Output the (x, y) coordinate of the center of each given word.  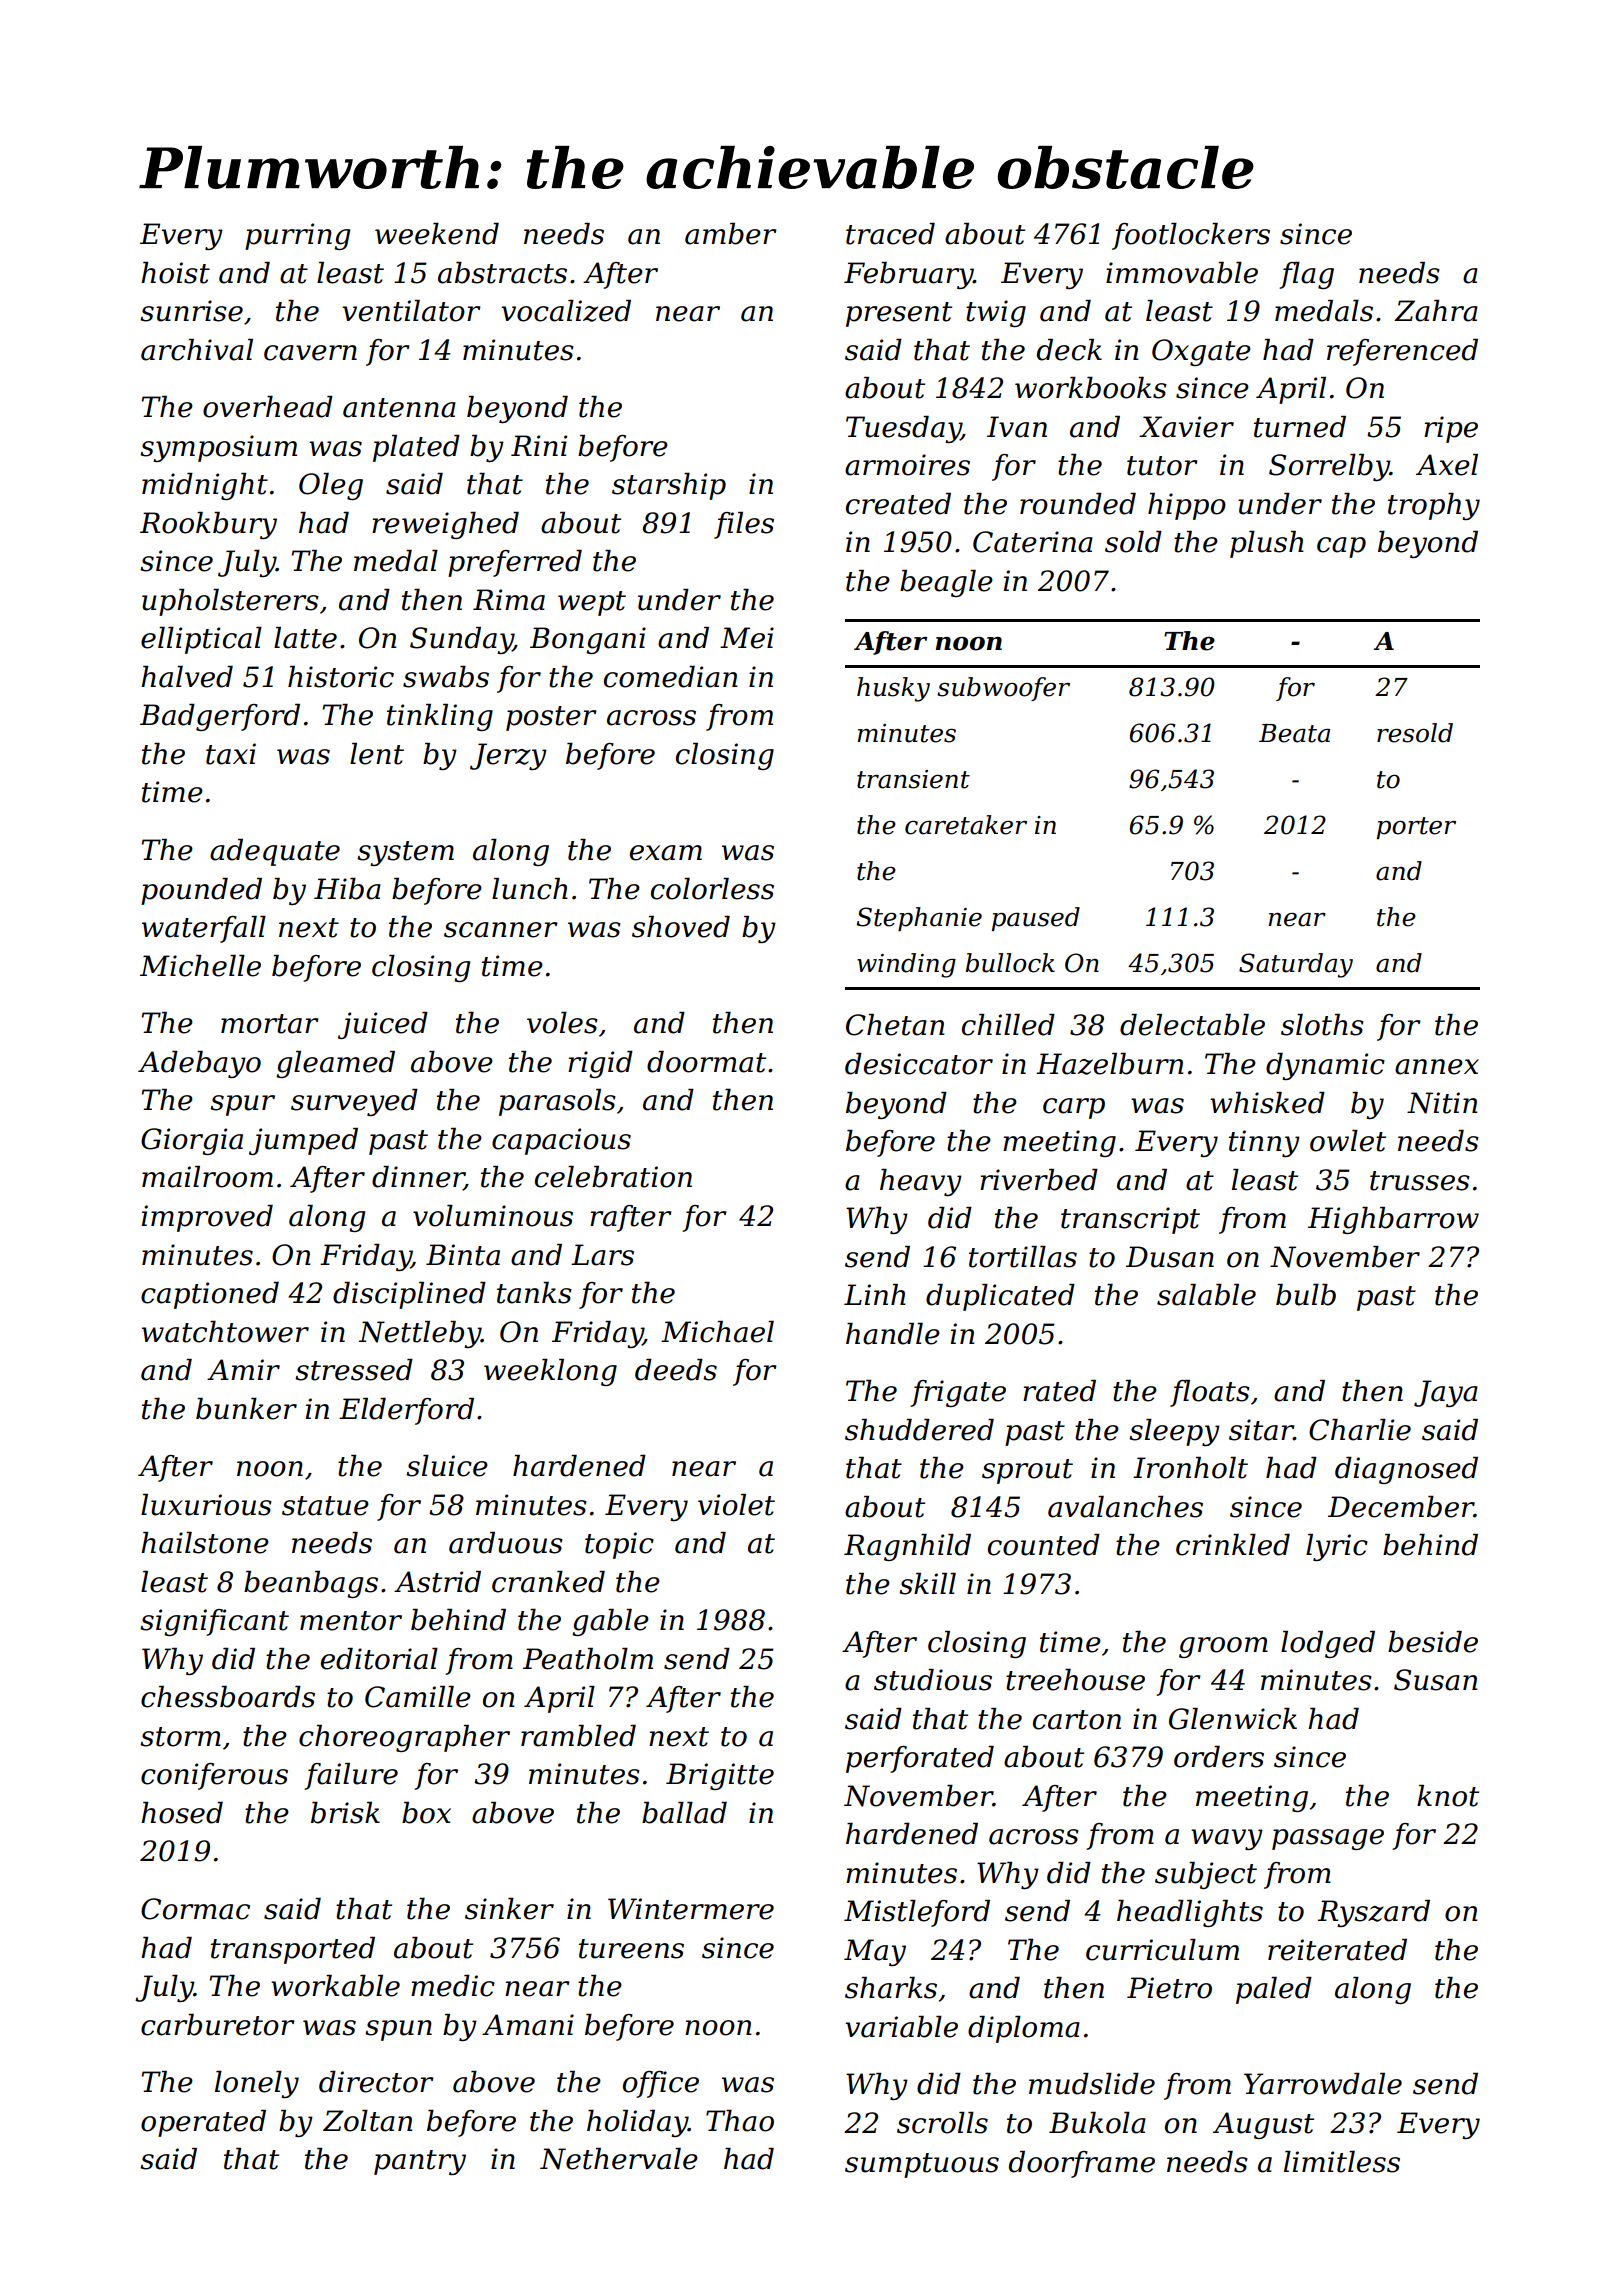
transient (913, 779)
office (661, 2084)
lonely (257, 2084)
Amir (243, 1369)
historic (341, 677)
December (1401, 1507)
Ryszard (1374, 1913)
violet (736, 1505)
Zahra (1436, 311)
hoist (175, 273)
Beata (1294, 733)
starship (669, 486)
